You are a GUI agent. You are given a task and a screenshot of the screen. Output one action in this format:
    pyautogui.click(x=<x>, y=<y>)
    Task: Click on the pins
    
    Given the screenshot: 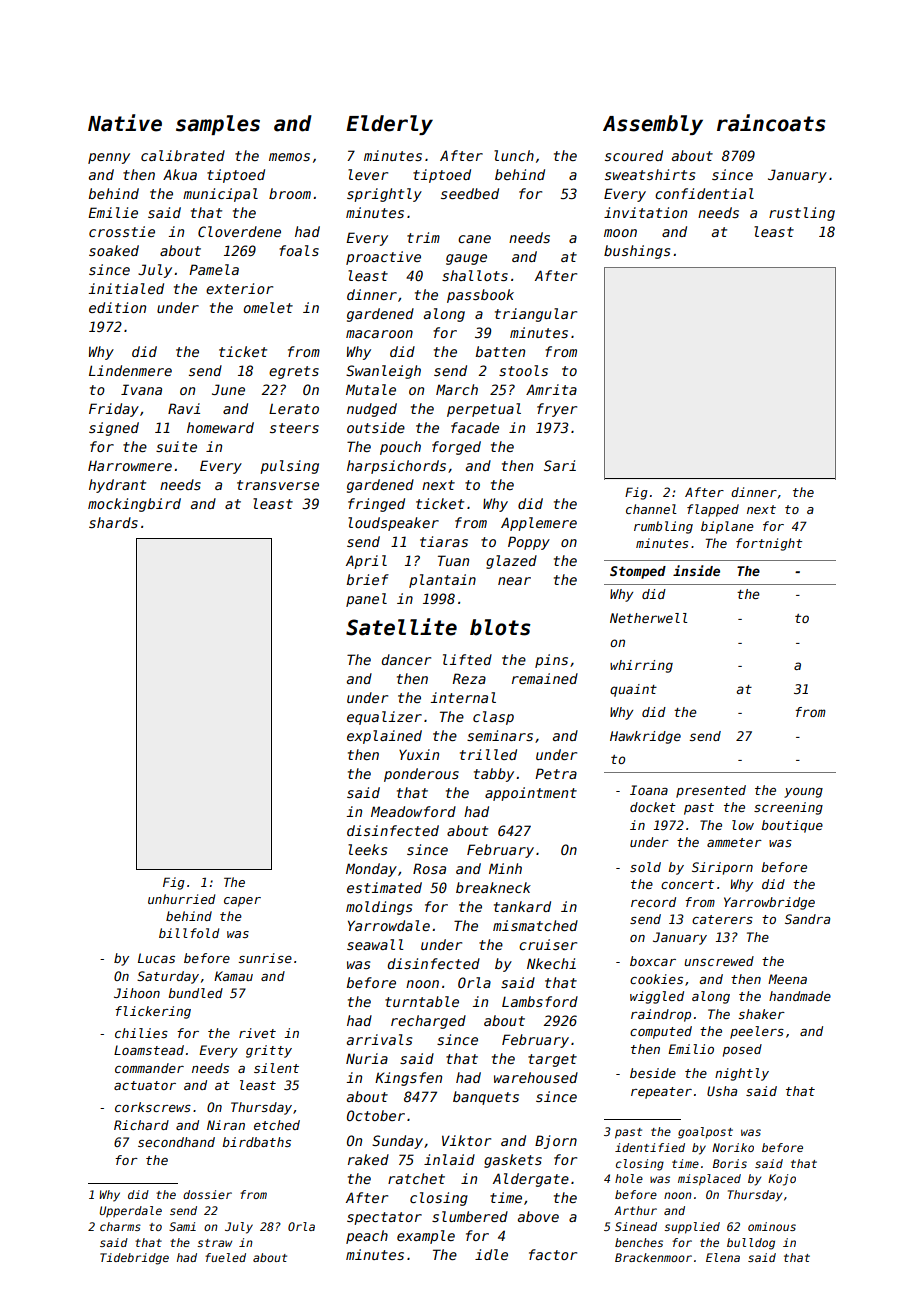 What is the action you would take?
    pyautogui.click(x=551, y=661)
